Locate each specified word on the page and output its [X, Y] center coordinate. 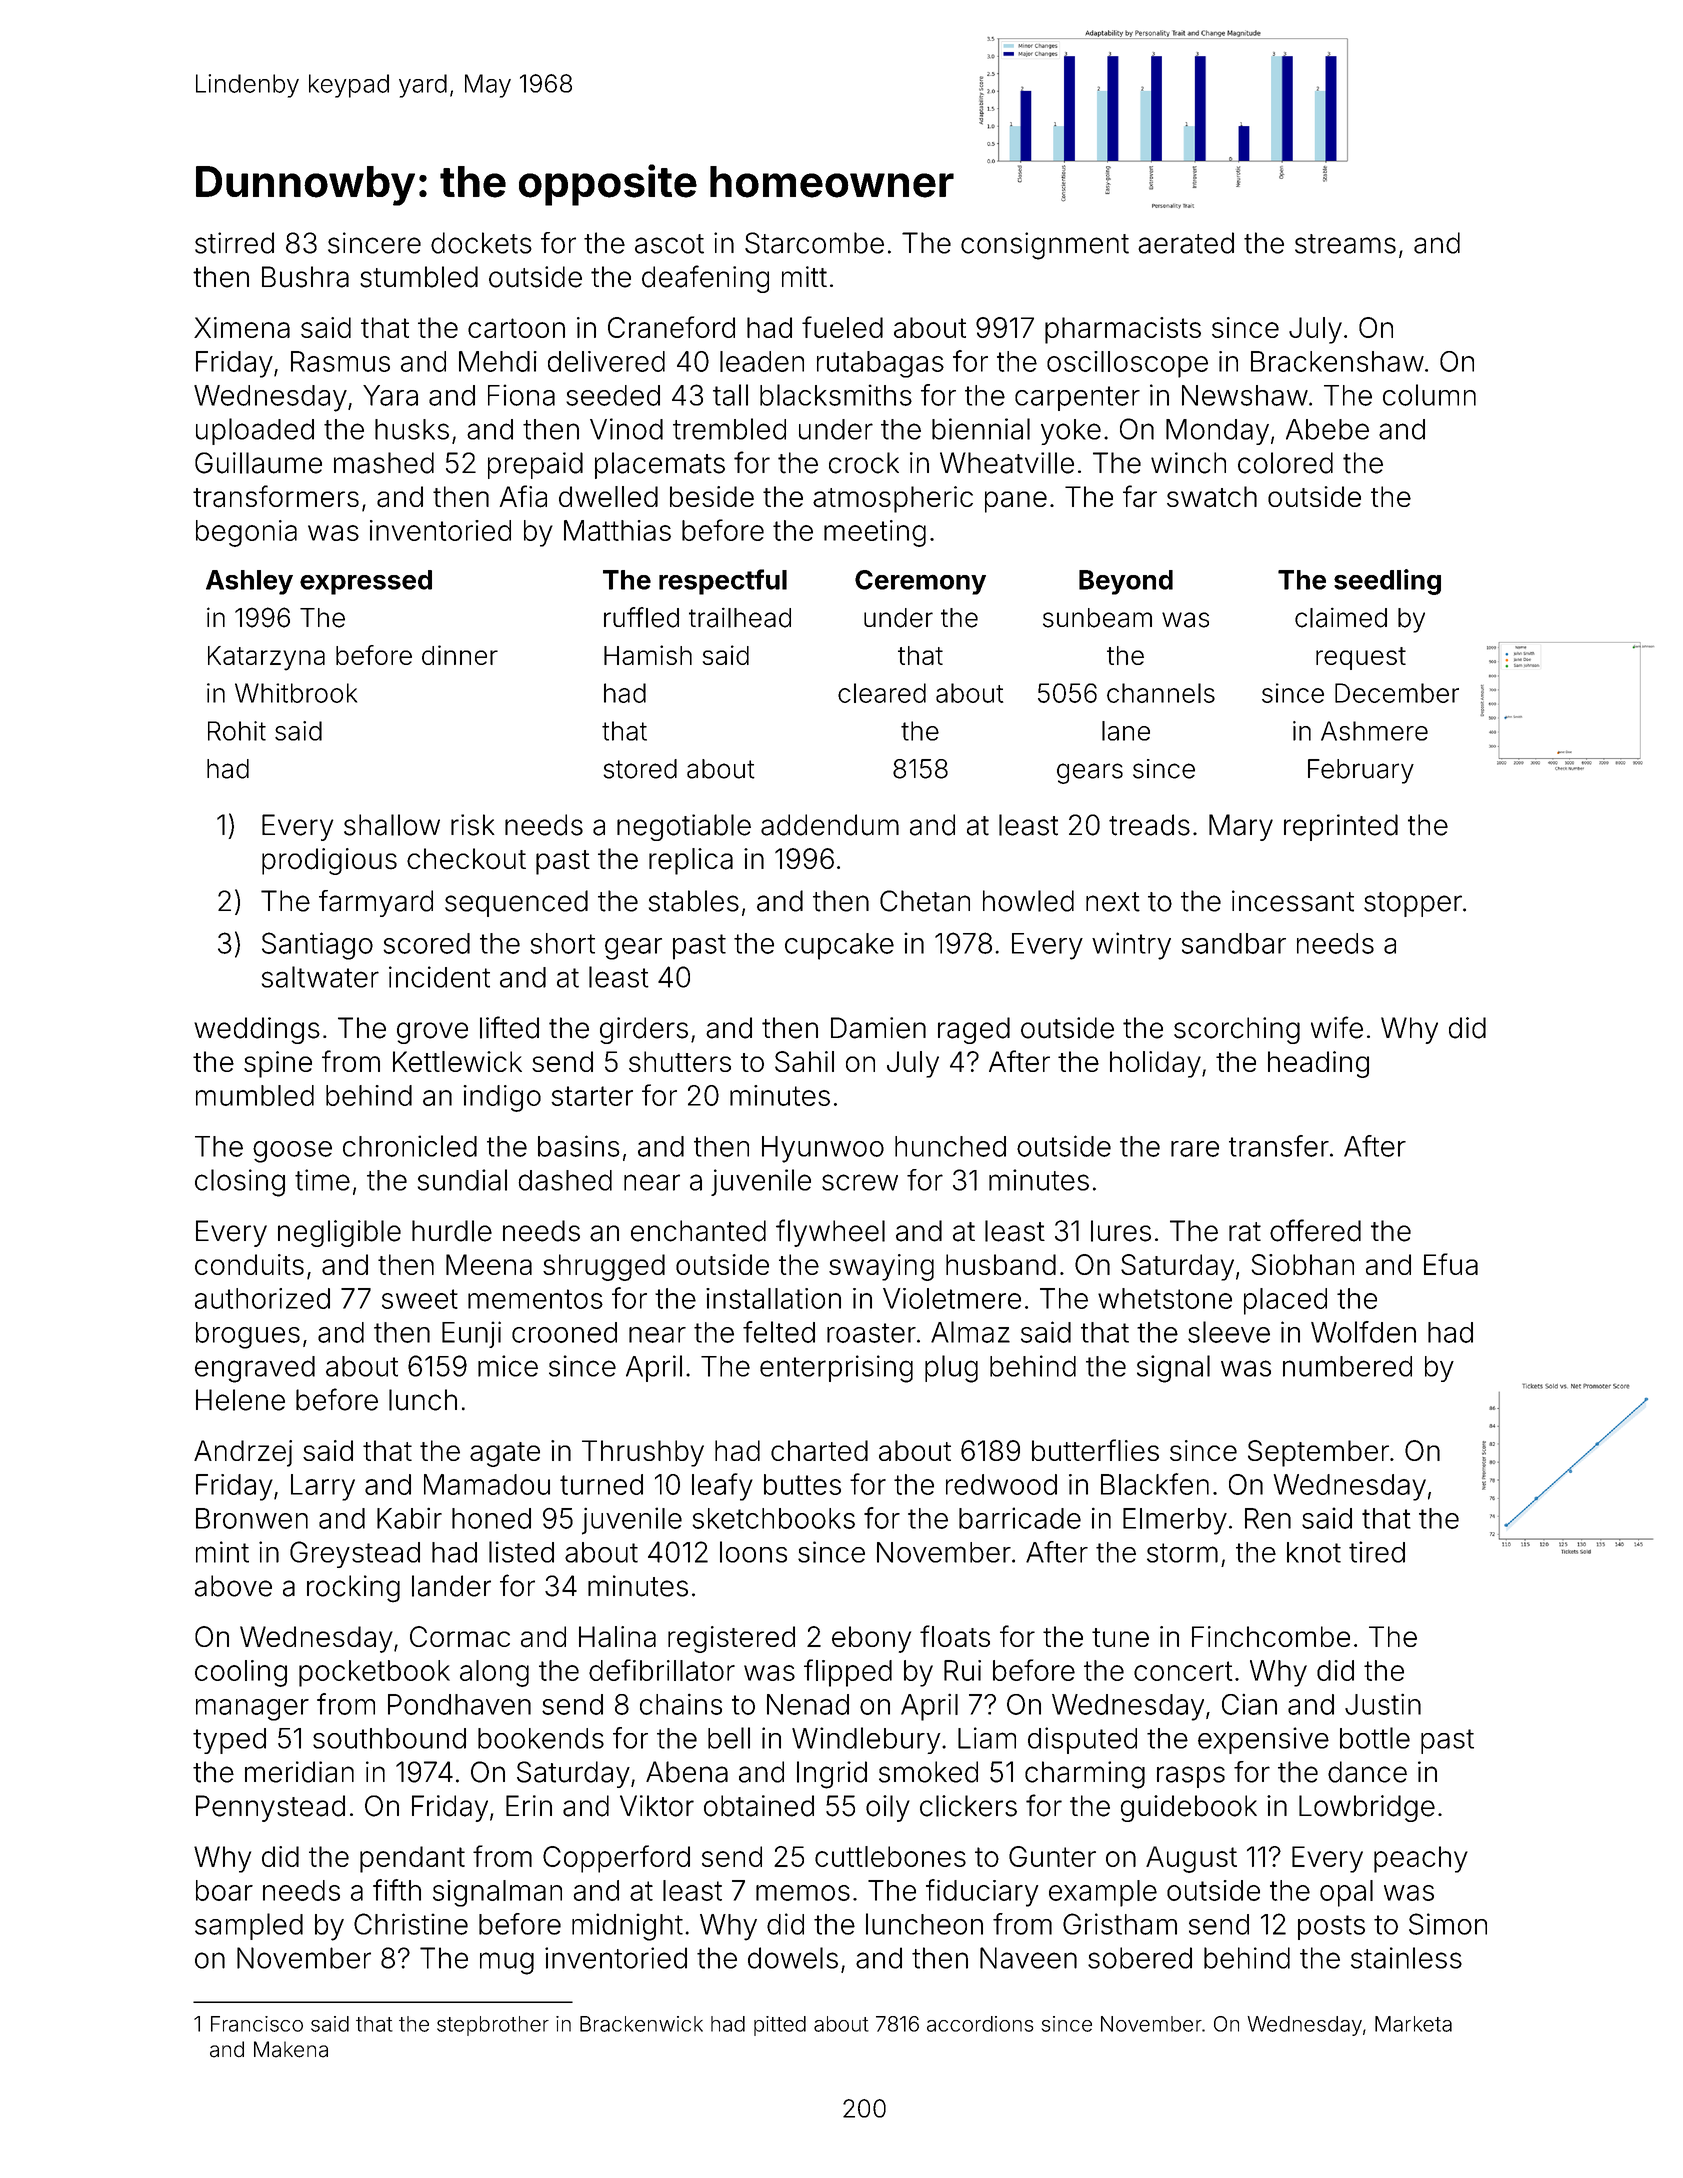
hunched [950, 1146]
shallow [392, 825]
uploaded [255, 431]
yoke [1071, 432]
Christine [411, 1924]
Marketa [1413, 2024]
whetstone [1165, 1298]
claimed [1341, 617]
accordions [980, 2024]
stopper [1413, 904]
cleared [882, 693]
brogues [248, 1335]
